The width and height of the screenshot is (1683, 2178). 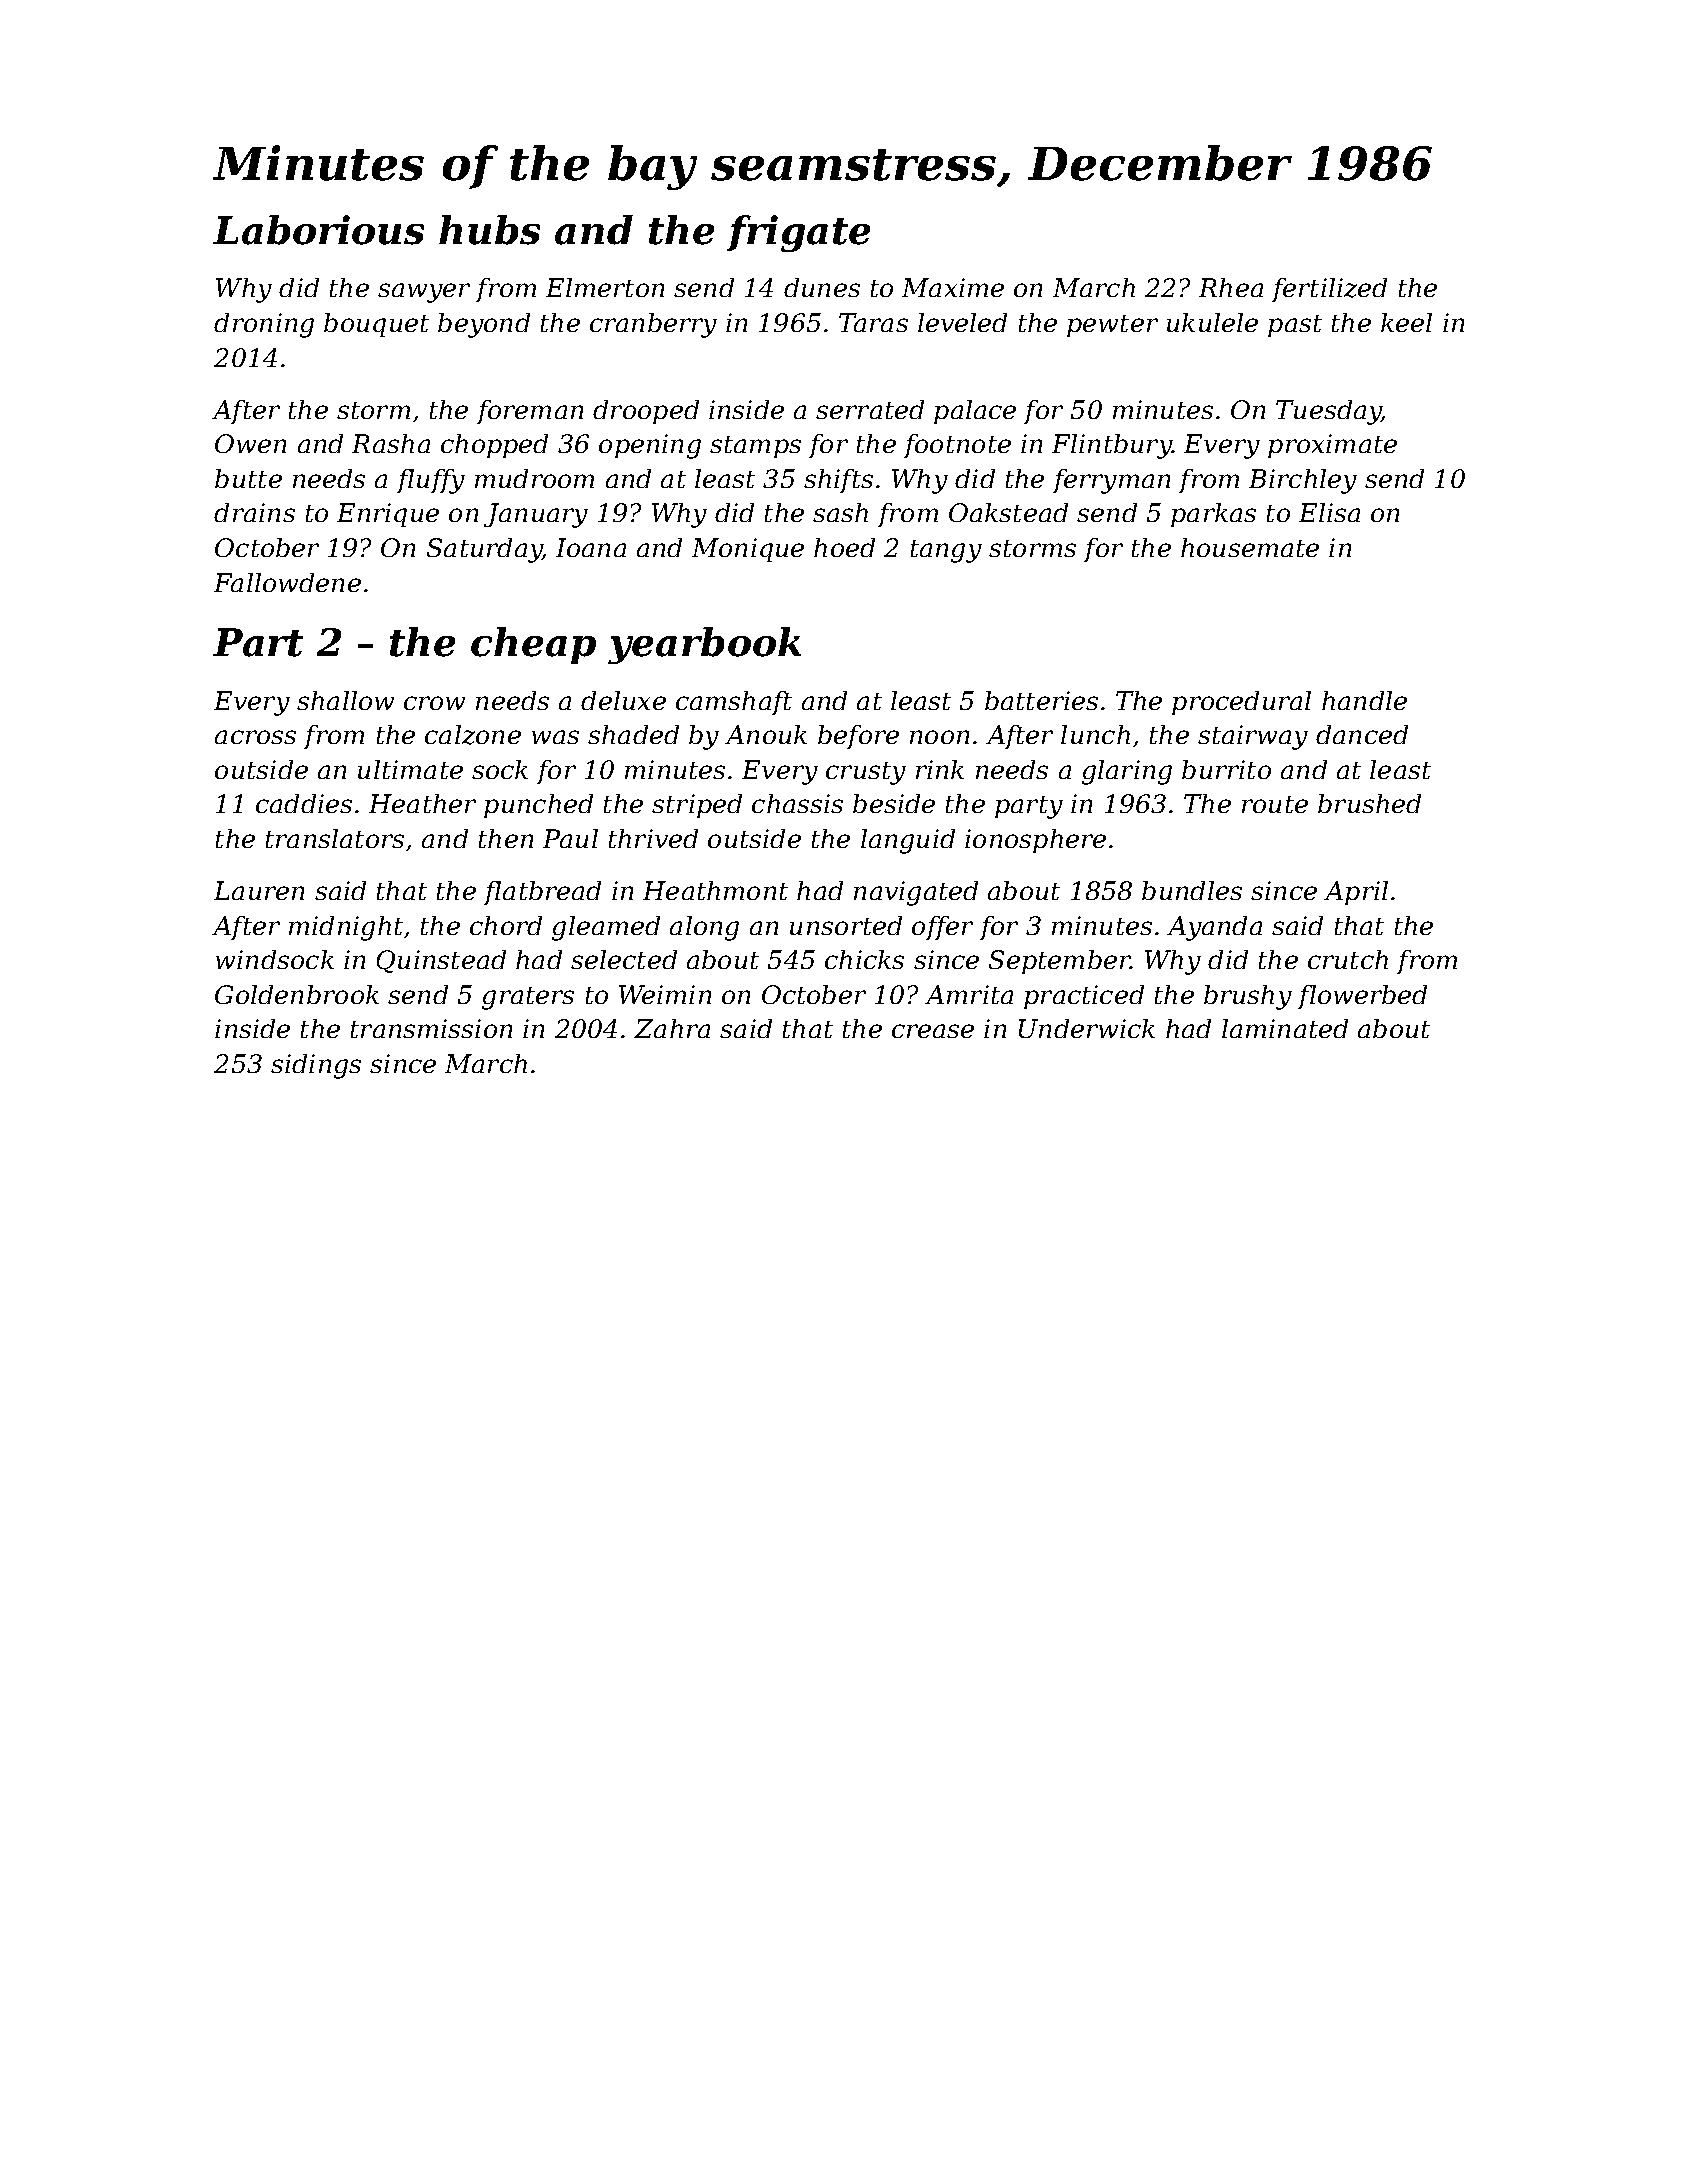 I want to click on Monique, so click(x=748, y=550).
